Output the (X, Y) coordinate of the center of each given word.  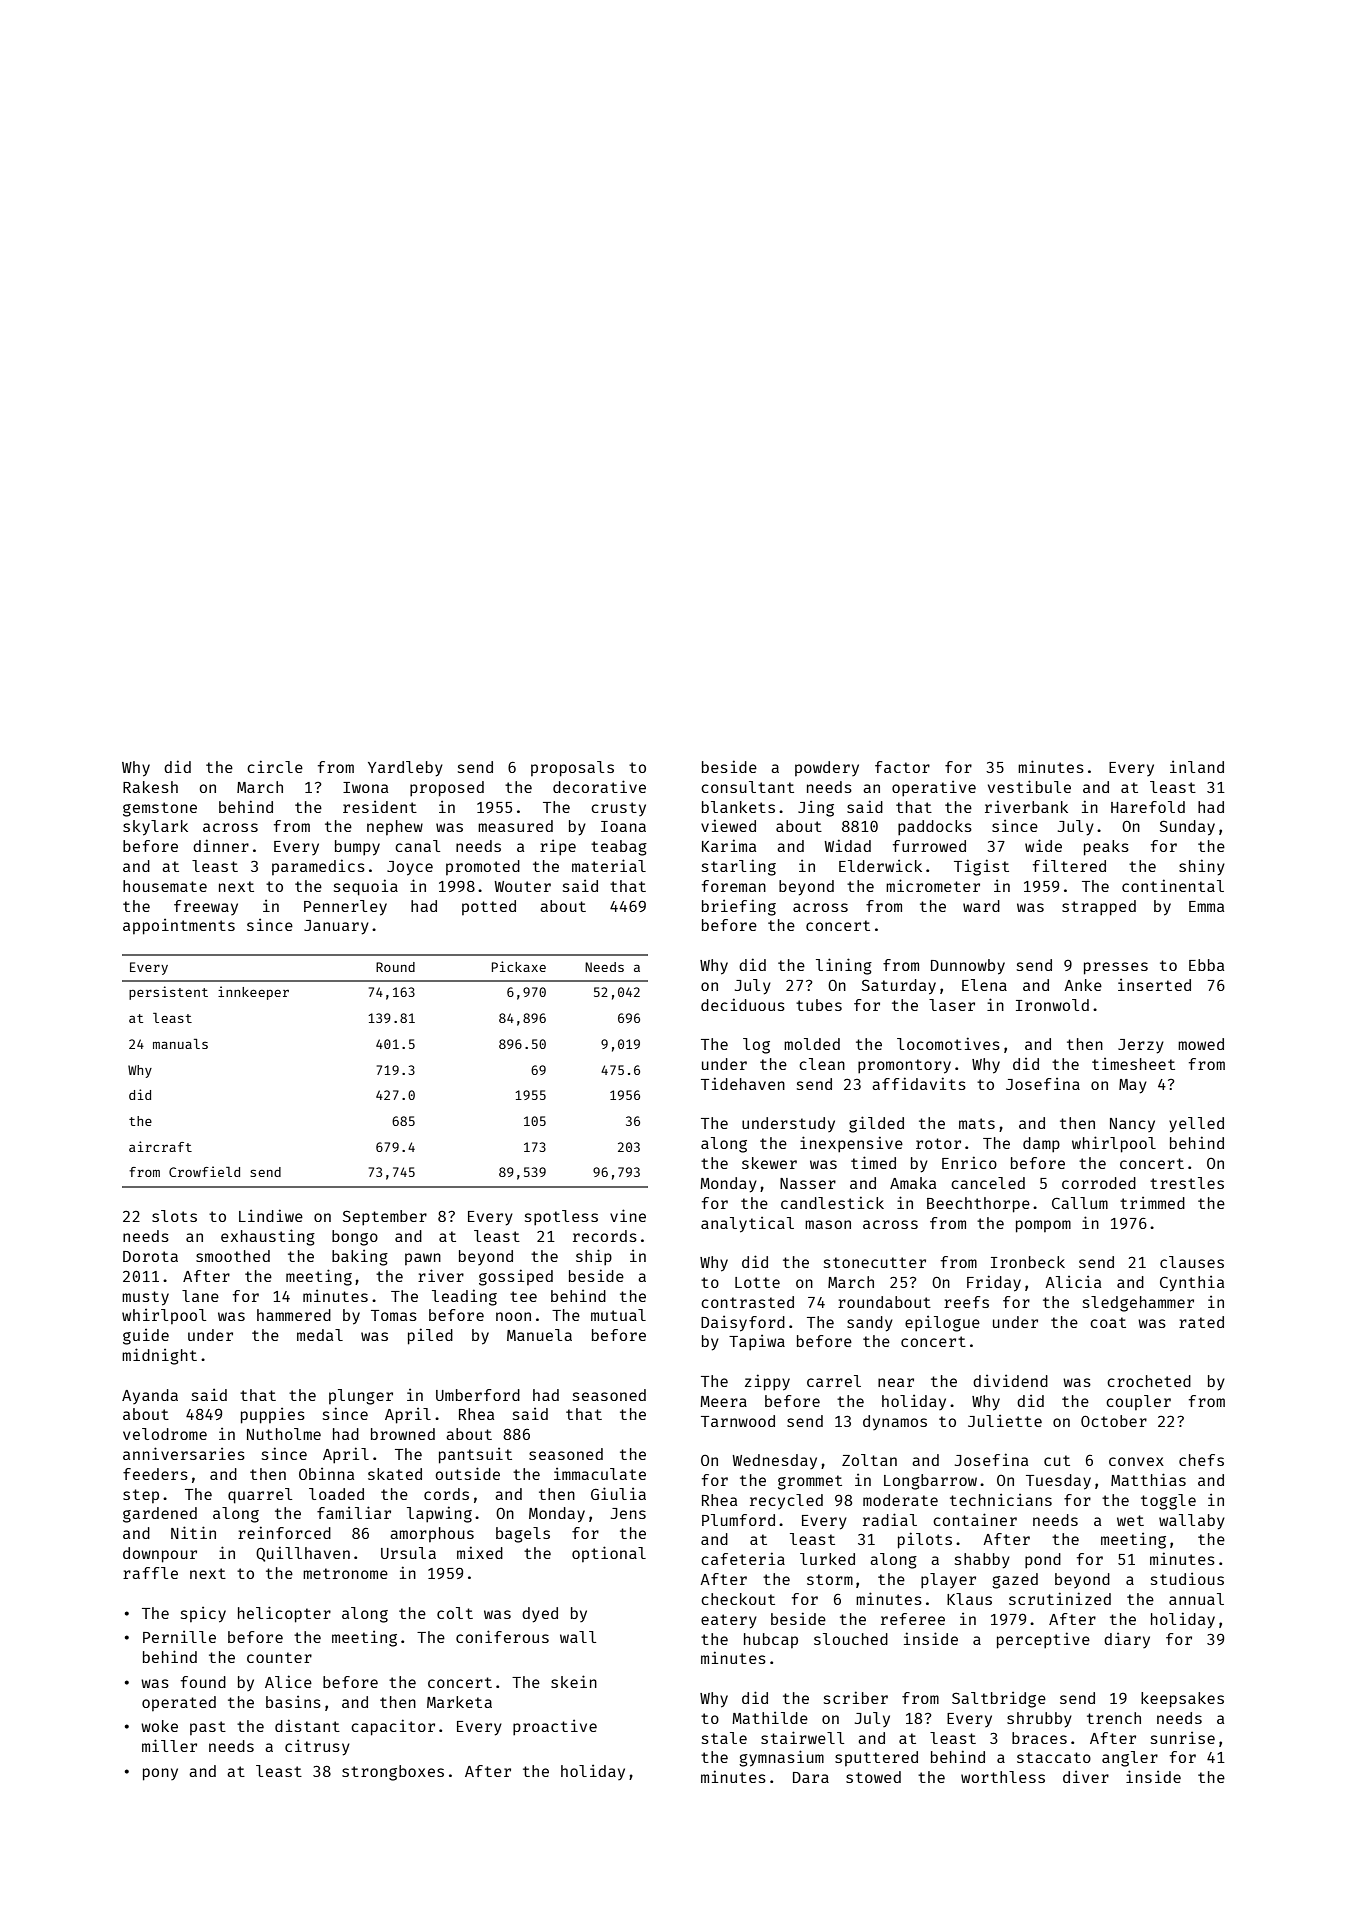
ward (981, 906)
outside (467, 1473)
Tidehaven (743, 1083)
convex (1136, 1461)
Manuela (539, 1335)
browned (403, 1434)
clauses (1192, 1262)
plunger (361, 1397)
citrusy (317, 1748)
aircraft (160, 1146)
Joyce (410, 868)
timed (873, 1162)
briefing (739, 907)
